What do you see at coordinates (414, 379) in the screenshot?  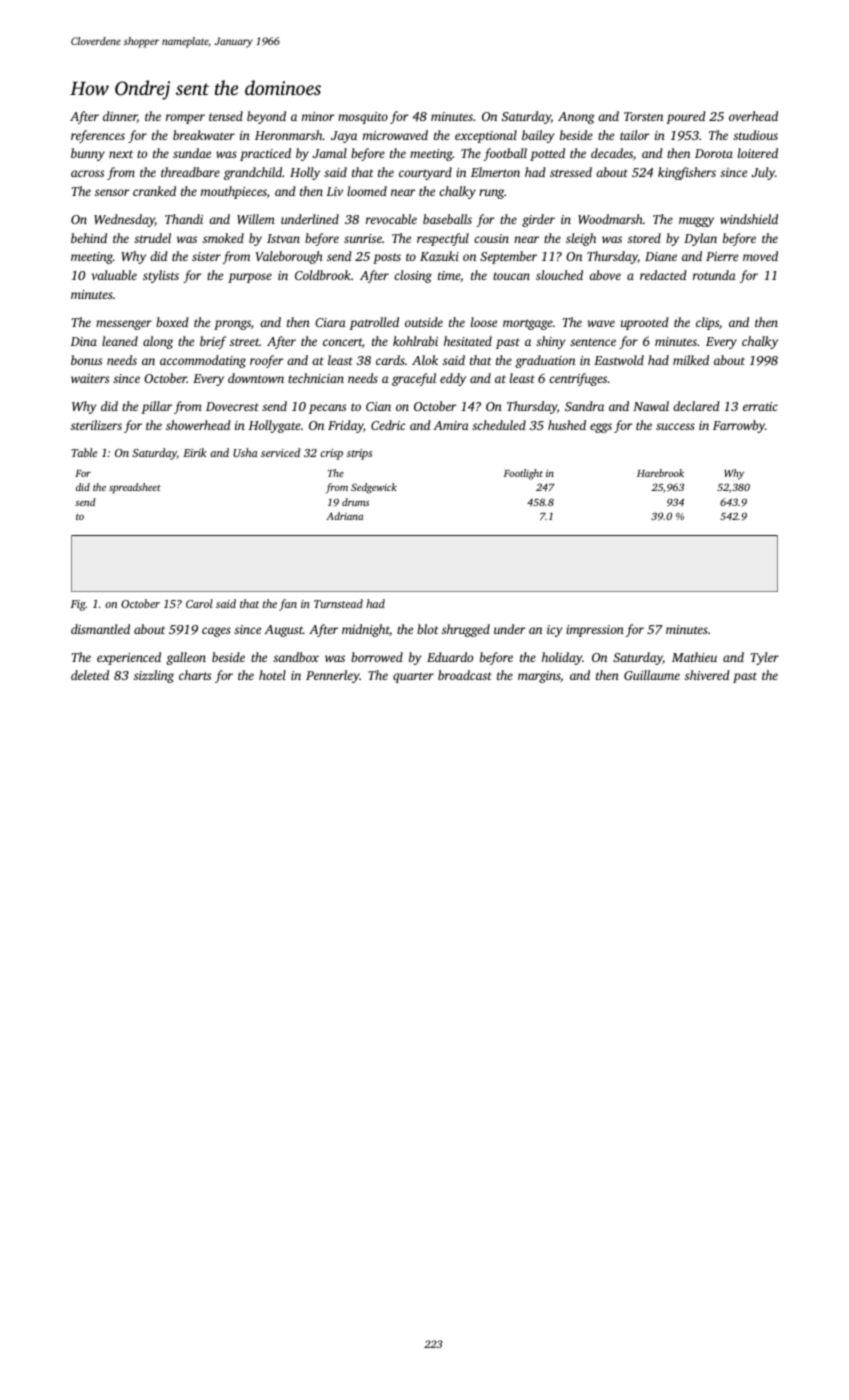 I see `graceful` at bounding box center [414, 379].
